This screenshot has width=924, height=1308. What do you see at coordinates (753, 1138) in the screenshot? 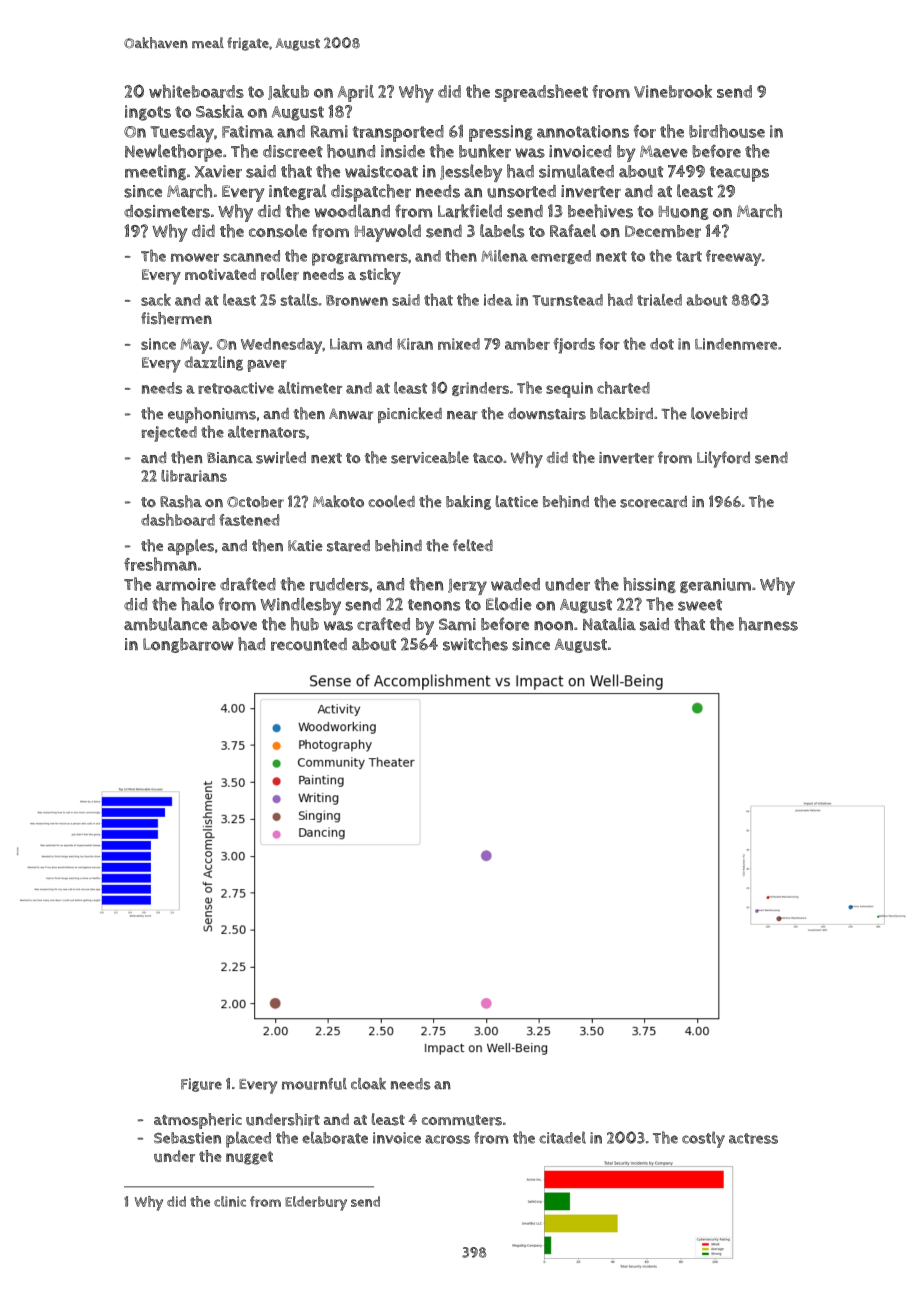
I see `actress` at bounding box center [753, 1138].
